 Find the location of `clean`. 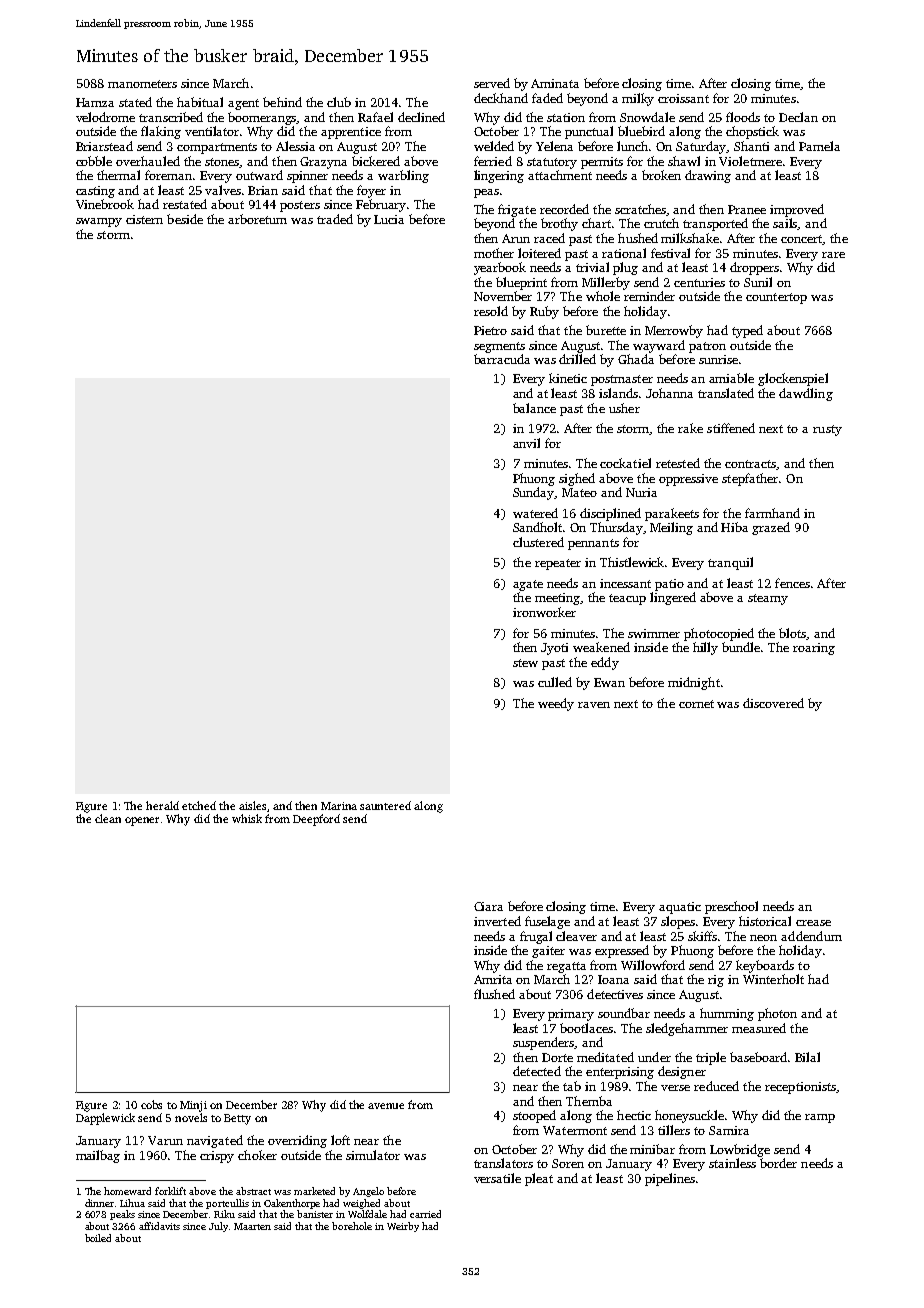

clean is located at coordinates (108, 818).
